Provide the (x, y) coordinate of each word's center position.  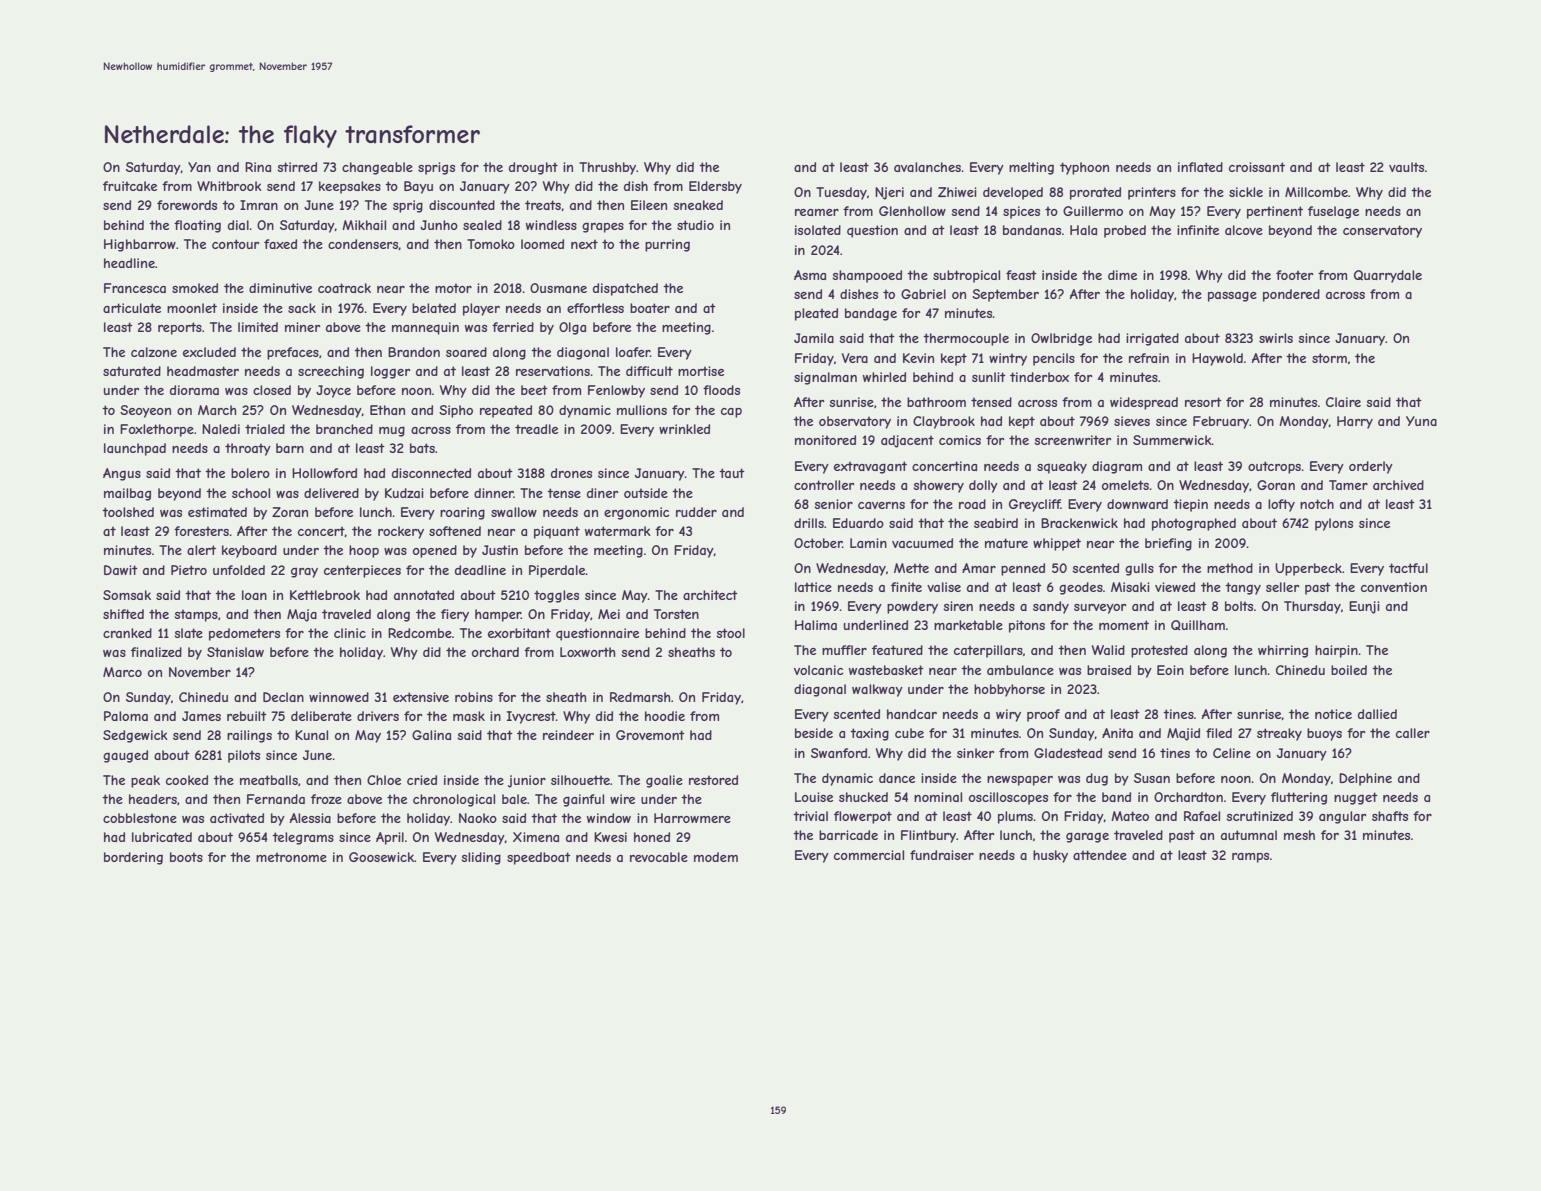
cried (422, 780)
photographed (1194, 524)
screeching (331, 372)
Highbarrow (140, 245)
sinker (975, 753)
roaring (462, 513)
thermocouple (966, 339)
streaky (1279, 734)
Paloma (126, 716)
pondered (1291, 295)
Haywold (1217, 359)
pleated (816, 314)
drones (571, 473)
